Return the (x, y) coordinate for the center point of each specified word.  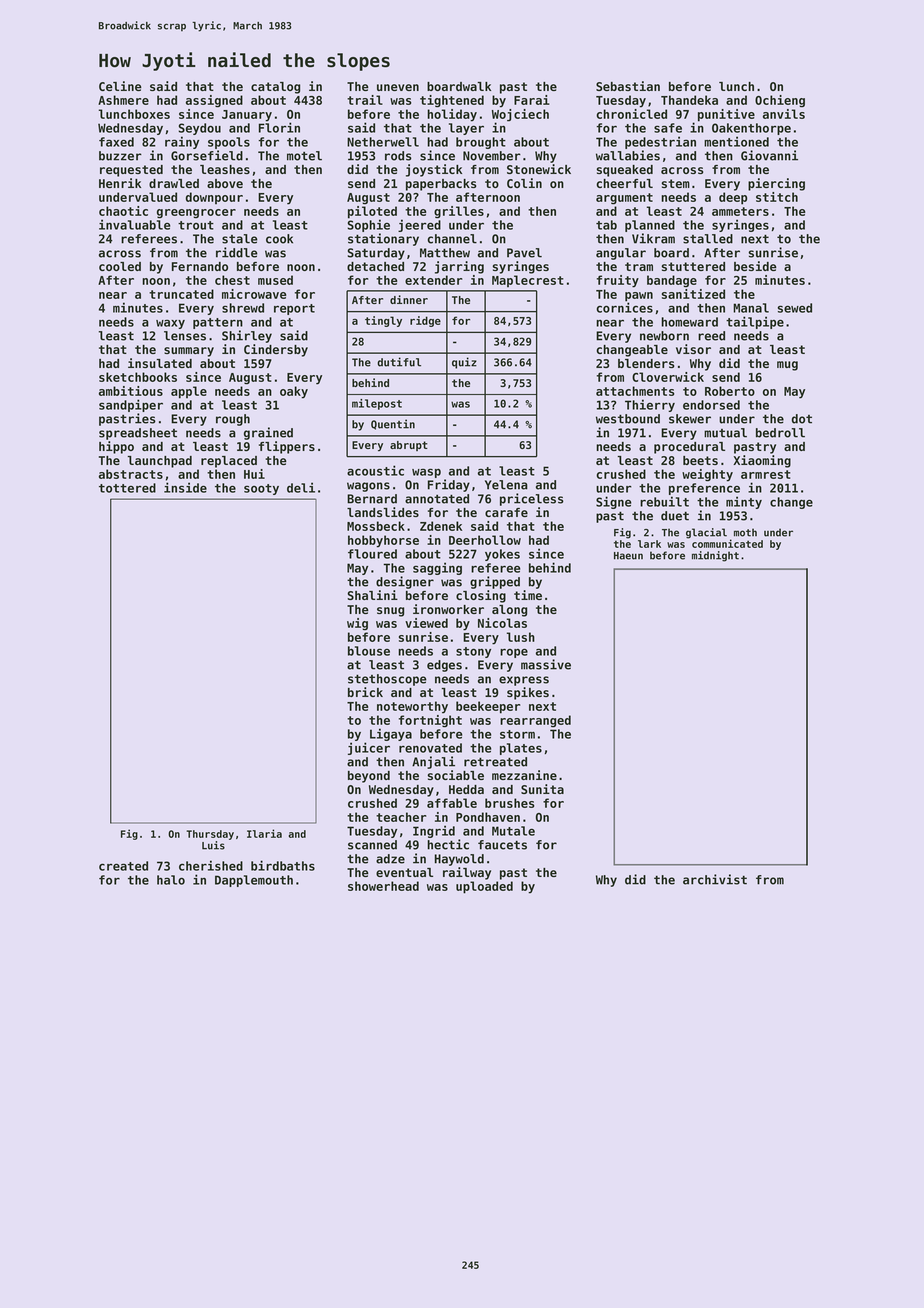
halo (171, 880)
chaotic (123, 211)
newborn (664, 336)
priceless (532, 499)
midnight (715, 556)
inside (185, 487)
